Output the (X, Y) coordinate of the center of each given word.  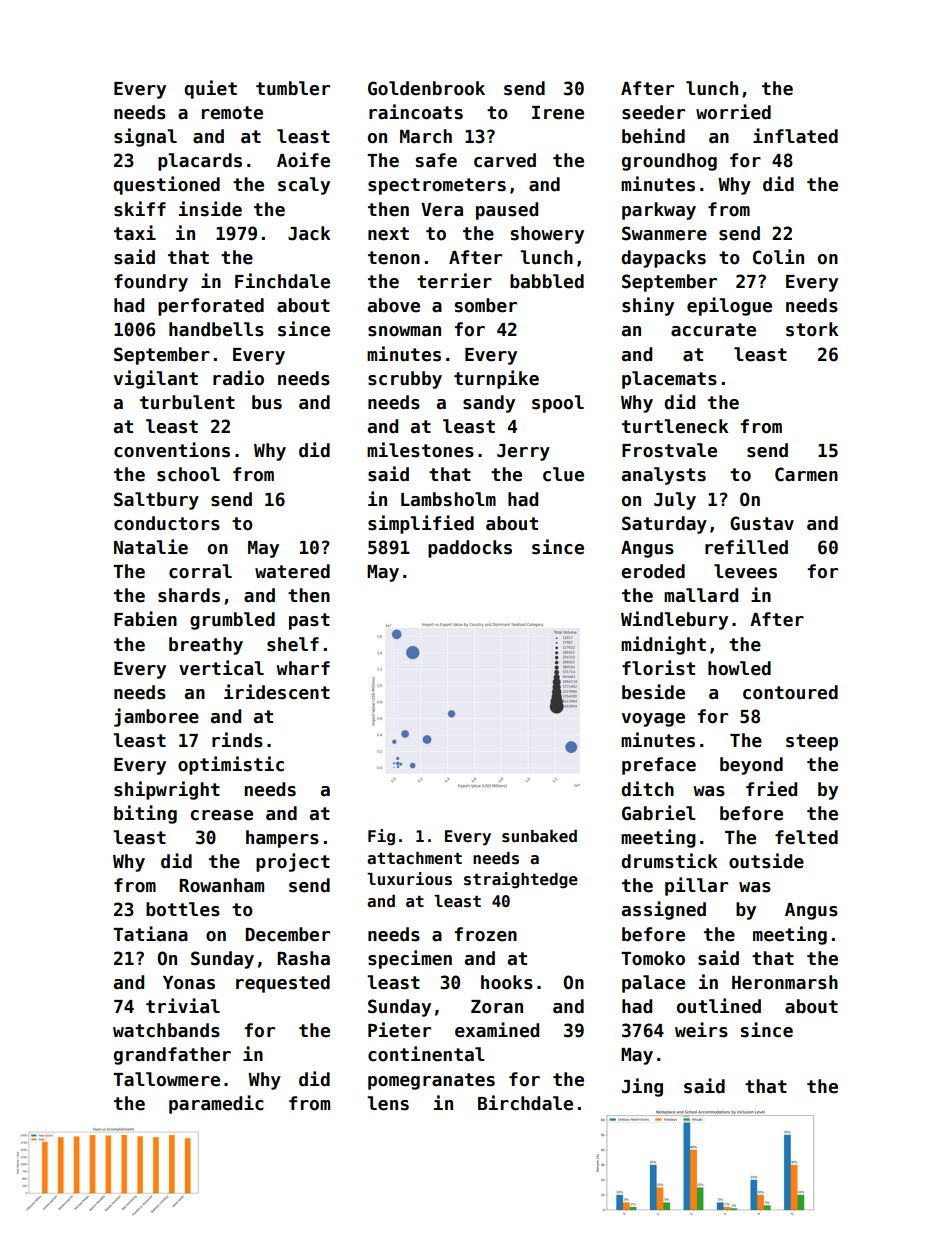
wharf (303, 668)
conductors (167, 523)
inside (210, 209)
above (394, 305)
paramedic (216, 1104)
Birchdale (525, 1103)
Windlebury (674, 620)
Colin (778, 257)
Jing (642, 1087)
